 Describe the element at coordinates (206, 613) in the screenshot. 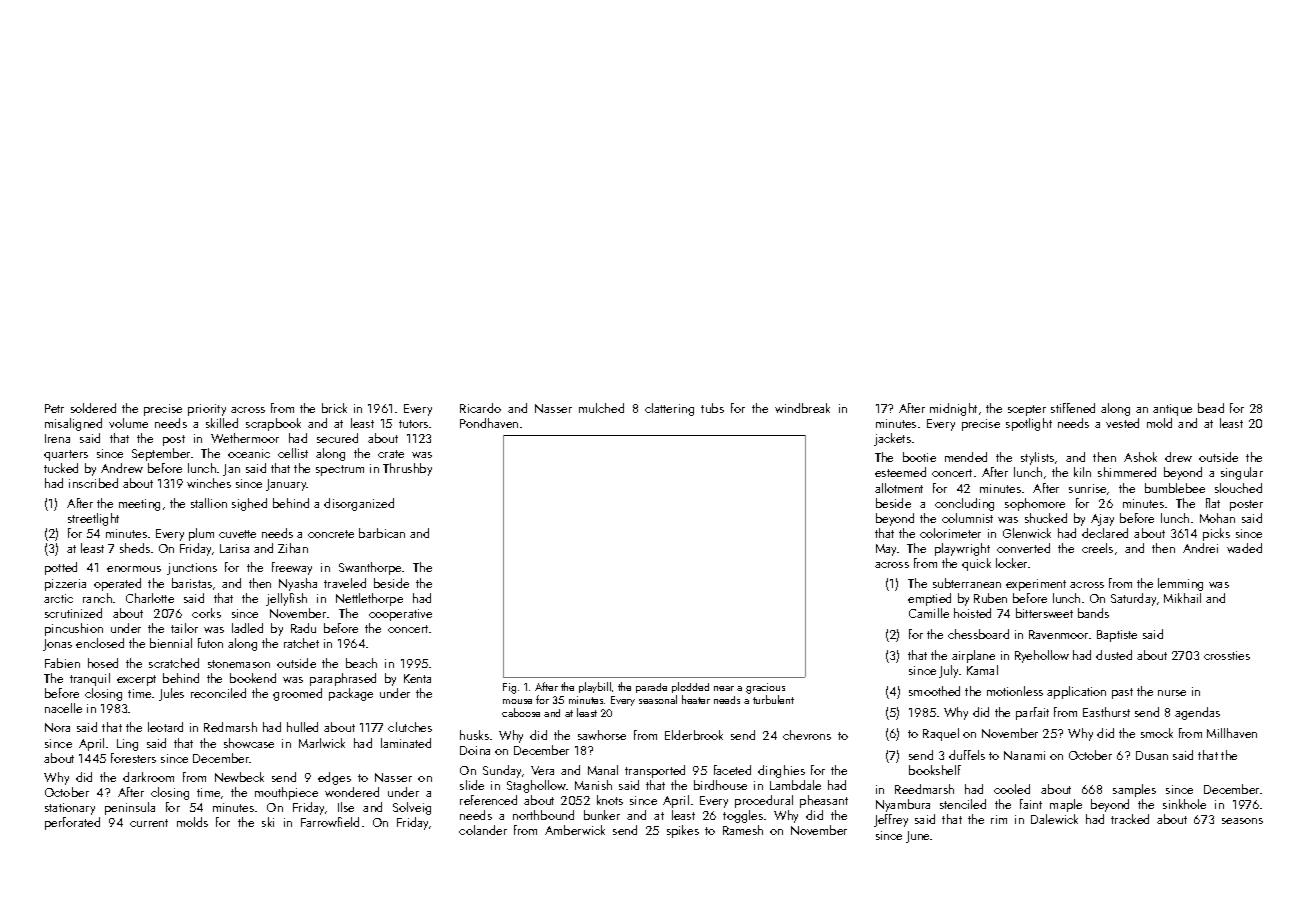

I see `corks` at that location.
